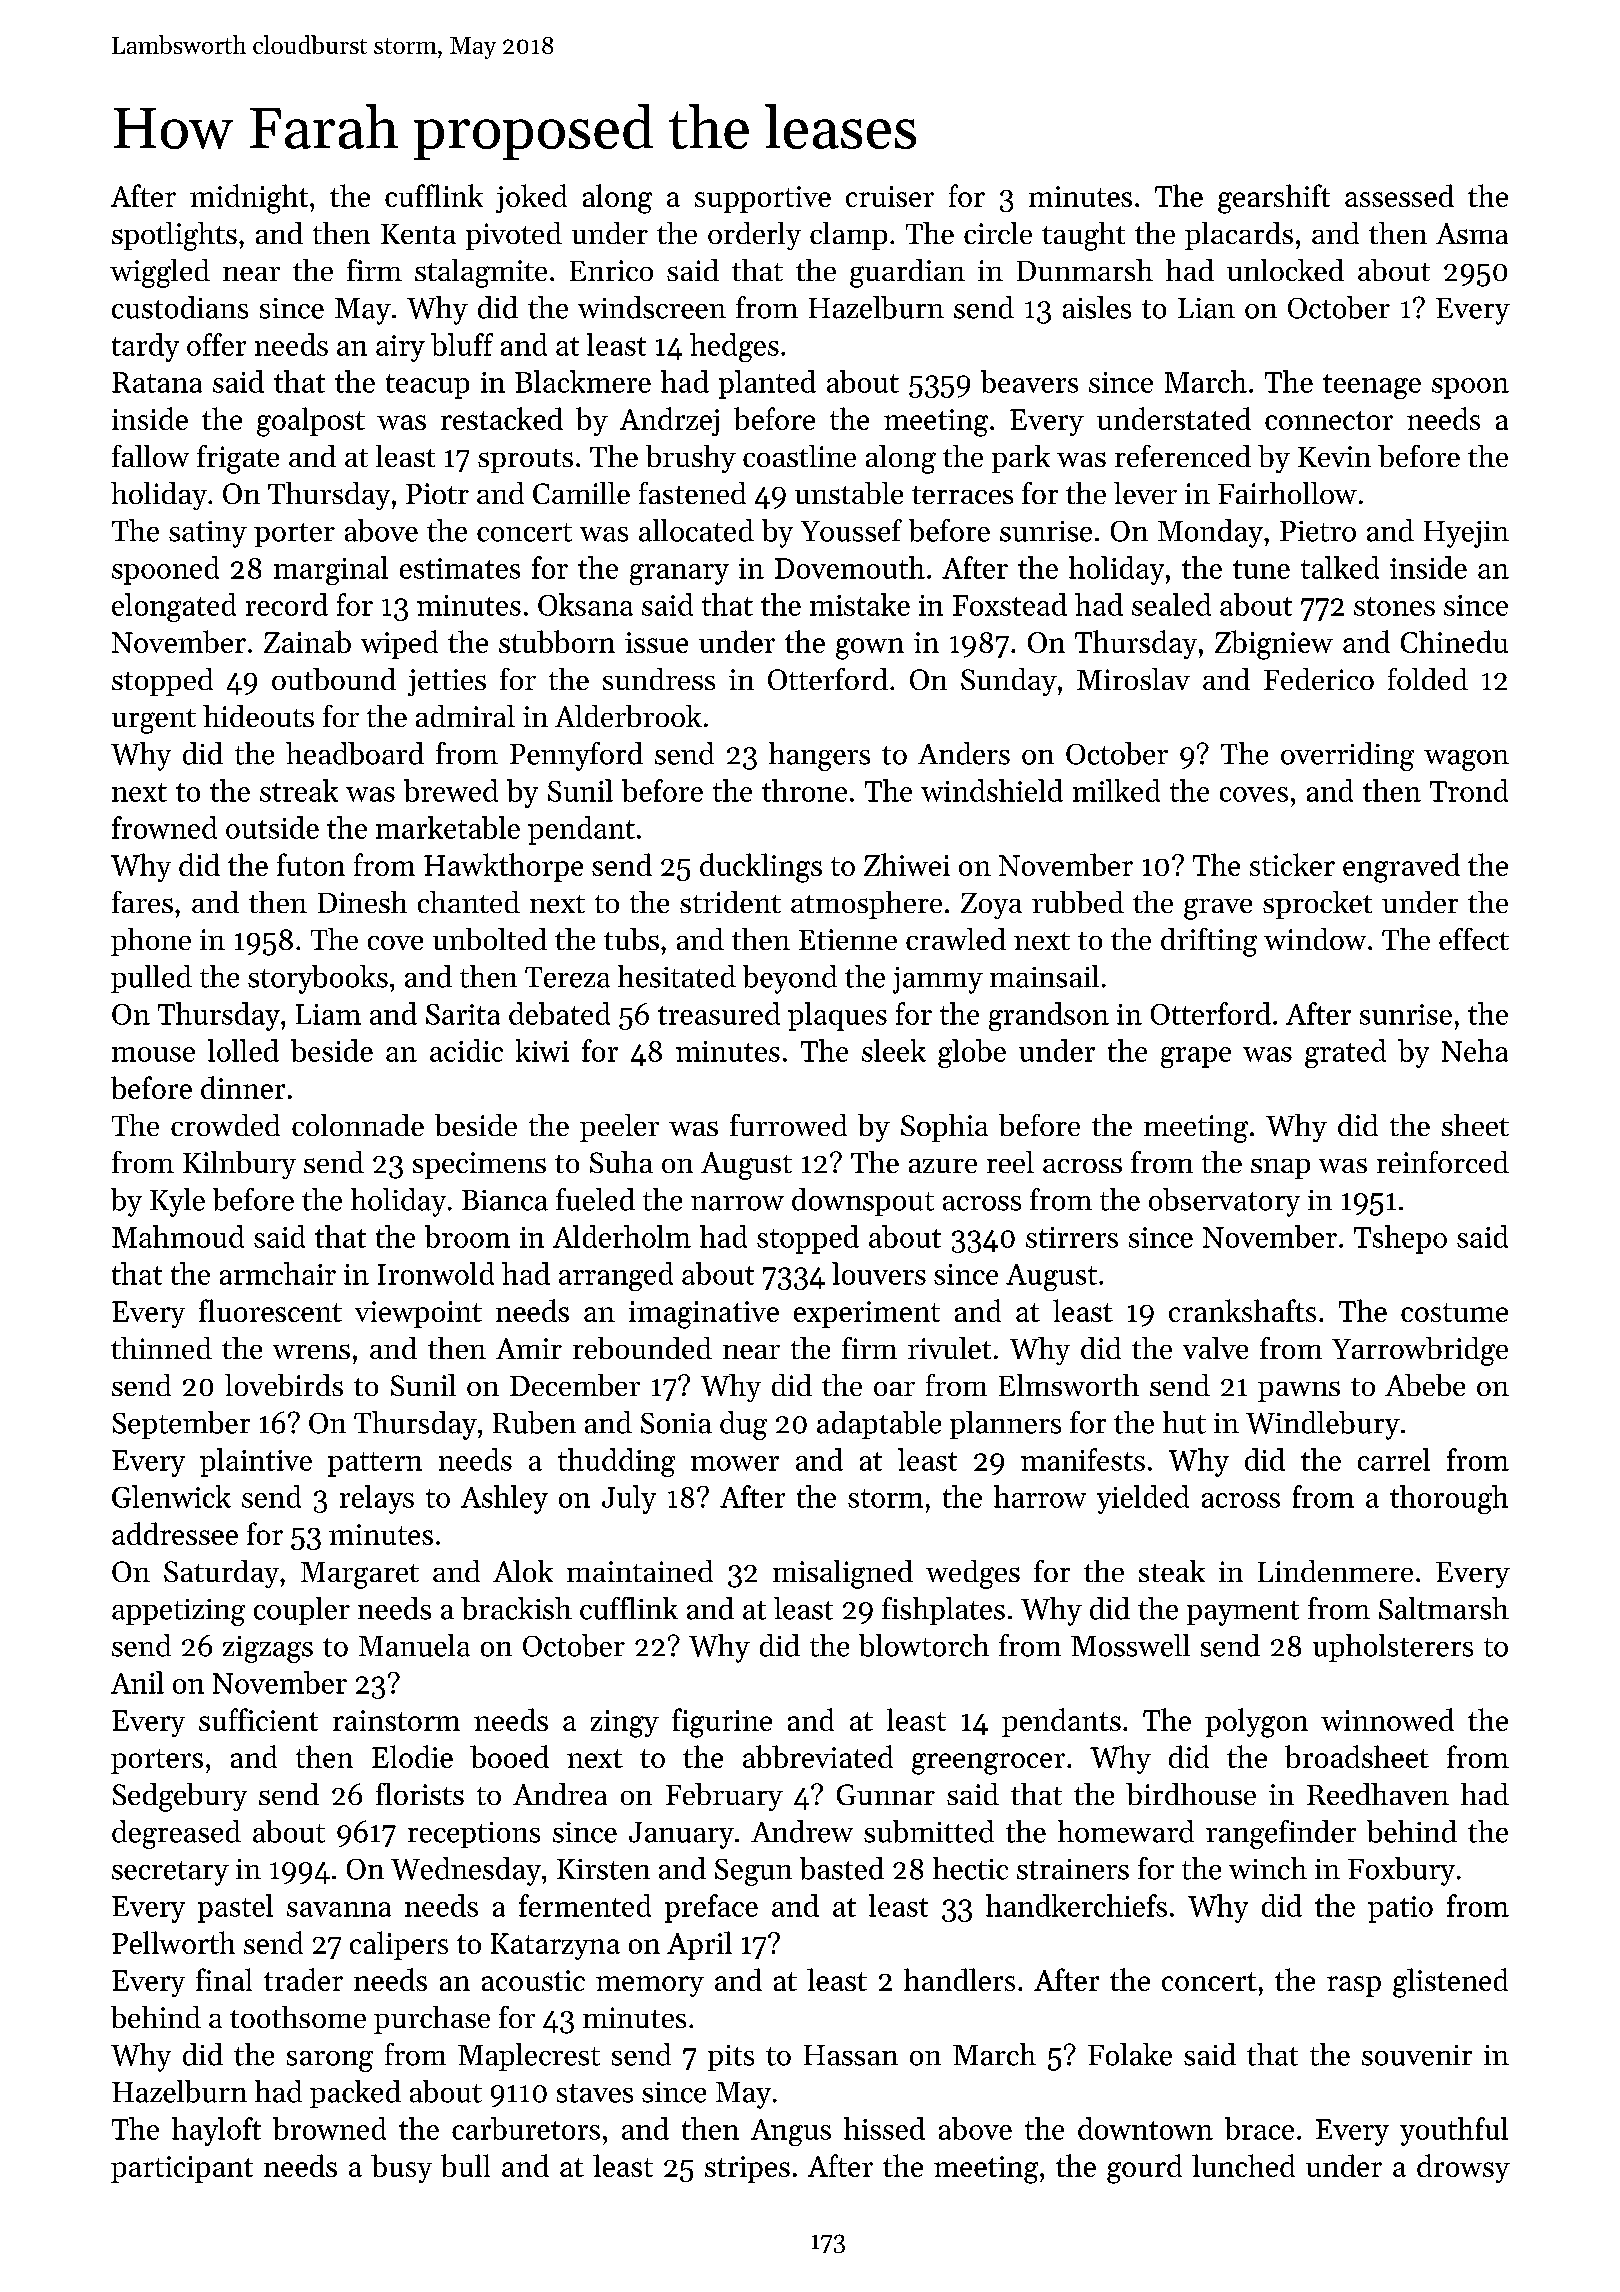 Image resolution: width=1620 pixels, height=2292 pixels. I want to click on Trond, so click(1469, 790).
